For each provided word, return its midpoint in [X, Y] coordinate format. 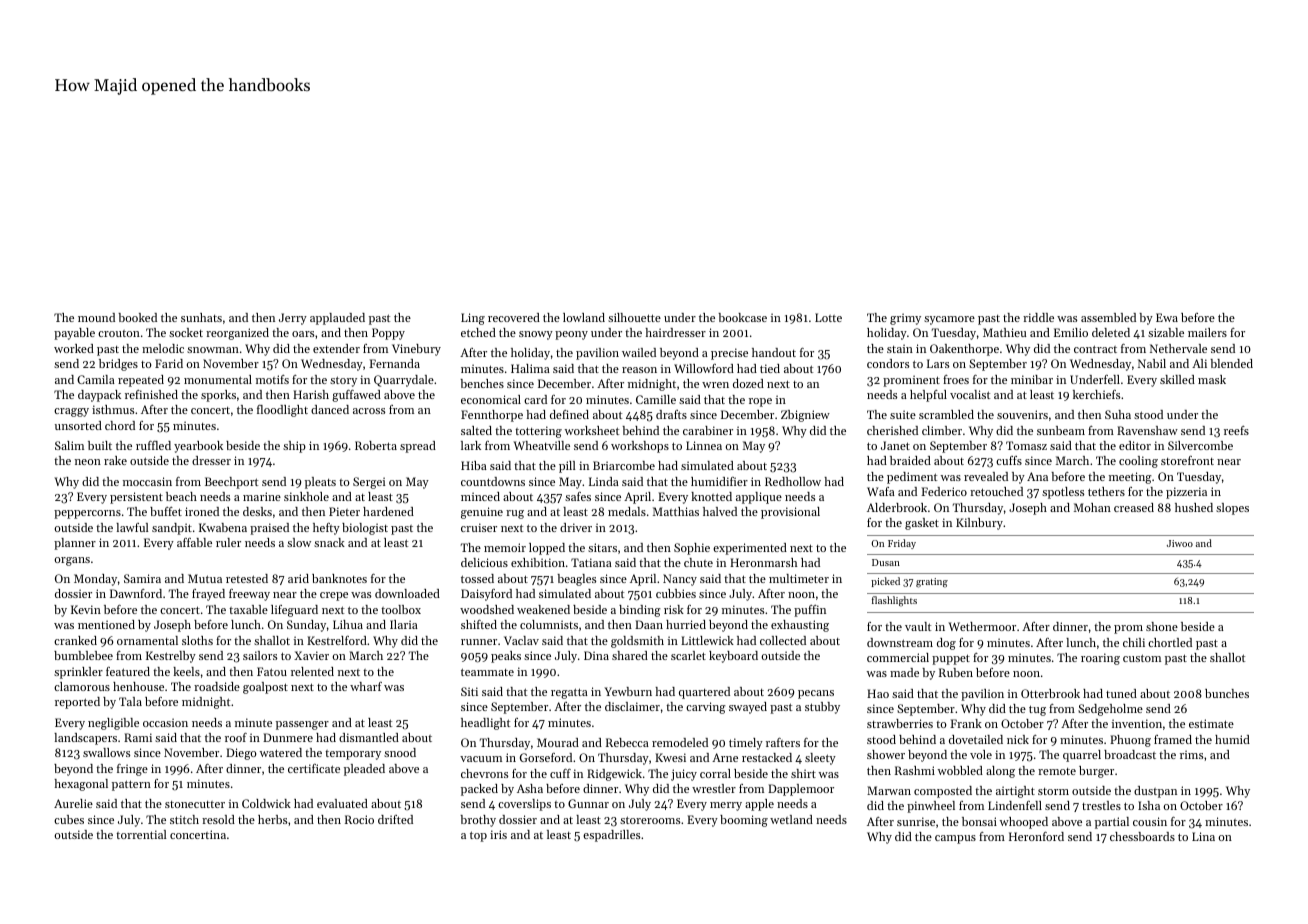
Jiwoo [1180, 543]
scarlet [688, 655]
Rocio [359, 819]
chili [1134, 642]
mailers [1207, 332]
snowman [213, 350]
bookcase [742, 317]
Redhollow [793, 481]
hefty [326, 529]
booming [744, 821]
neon [88, 462]
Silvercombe [1200, 445]
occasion [165, 722]
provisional [790, 513]
